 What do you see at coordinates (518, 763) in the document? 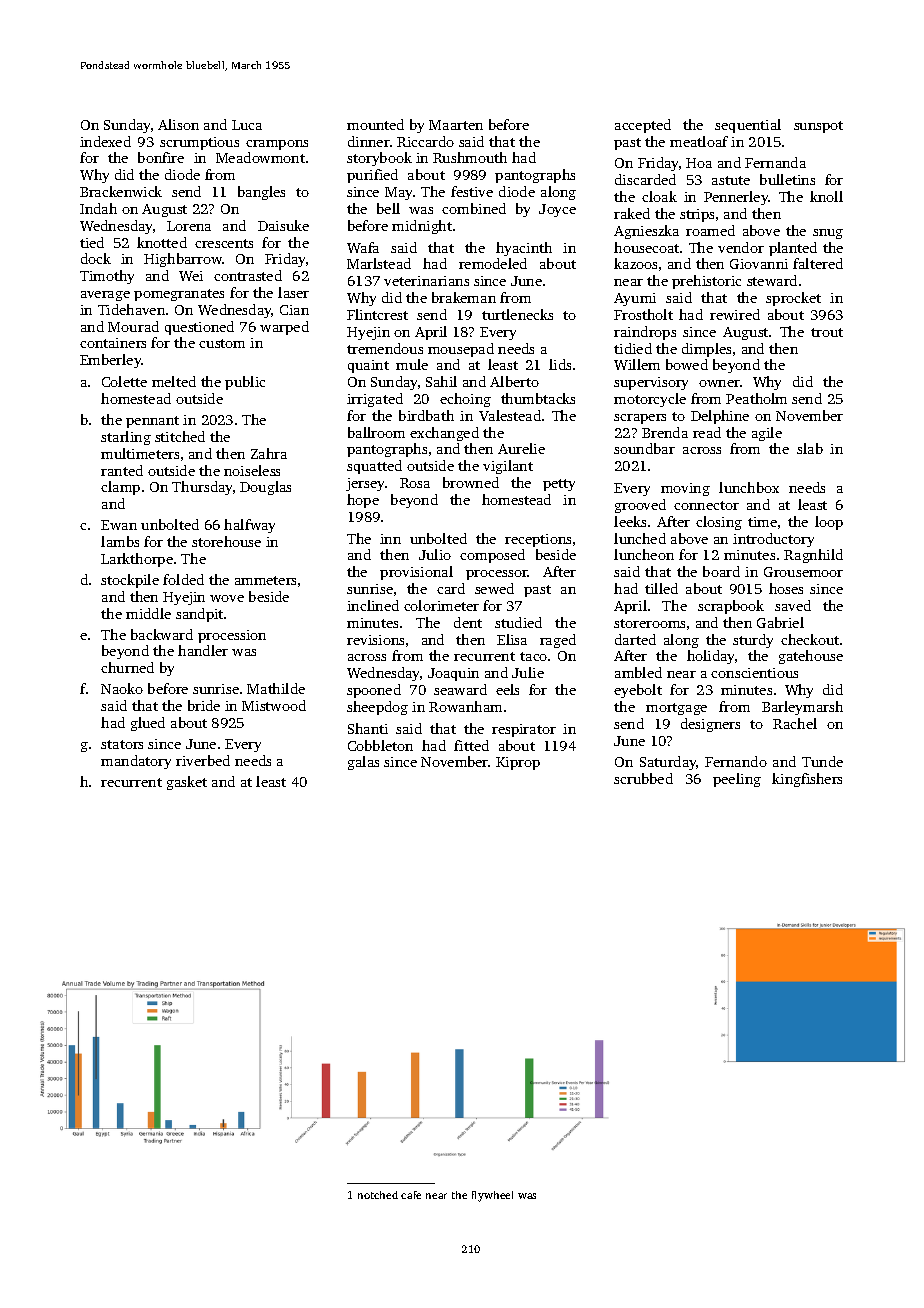
I see `Kiprop` at bounding box center [518, 763].
